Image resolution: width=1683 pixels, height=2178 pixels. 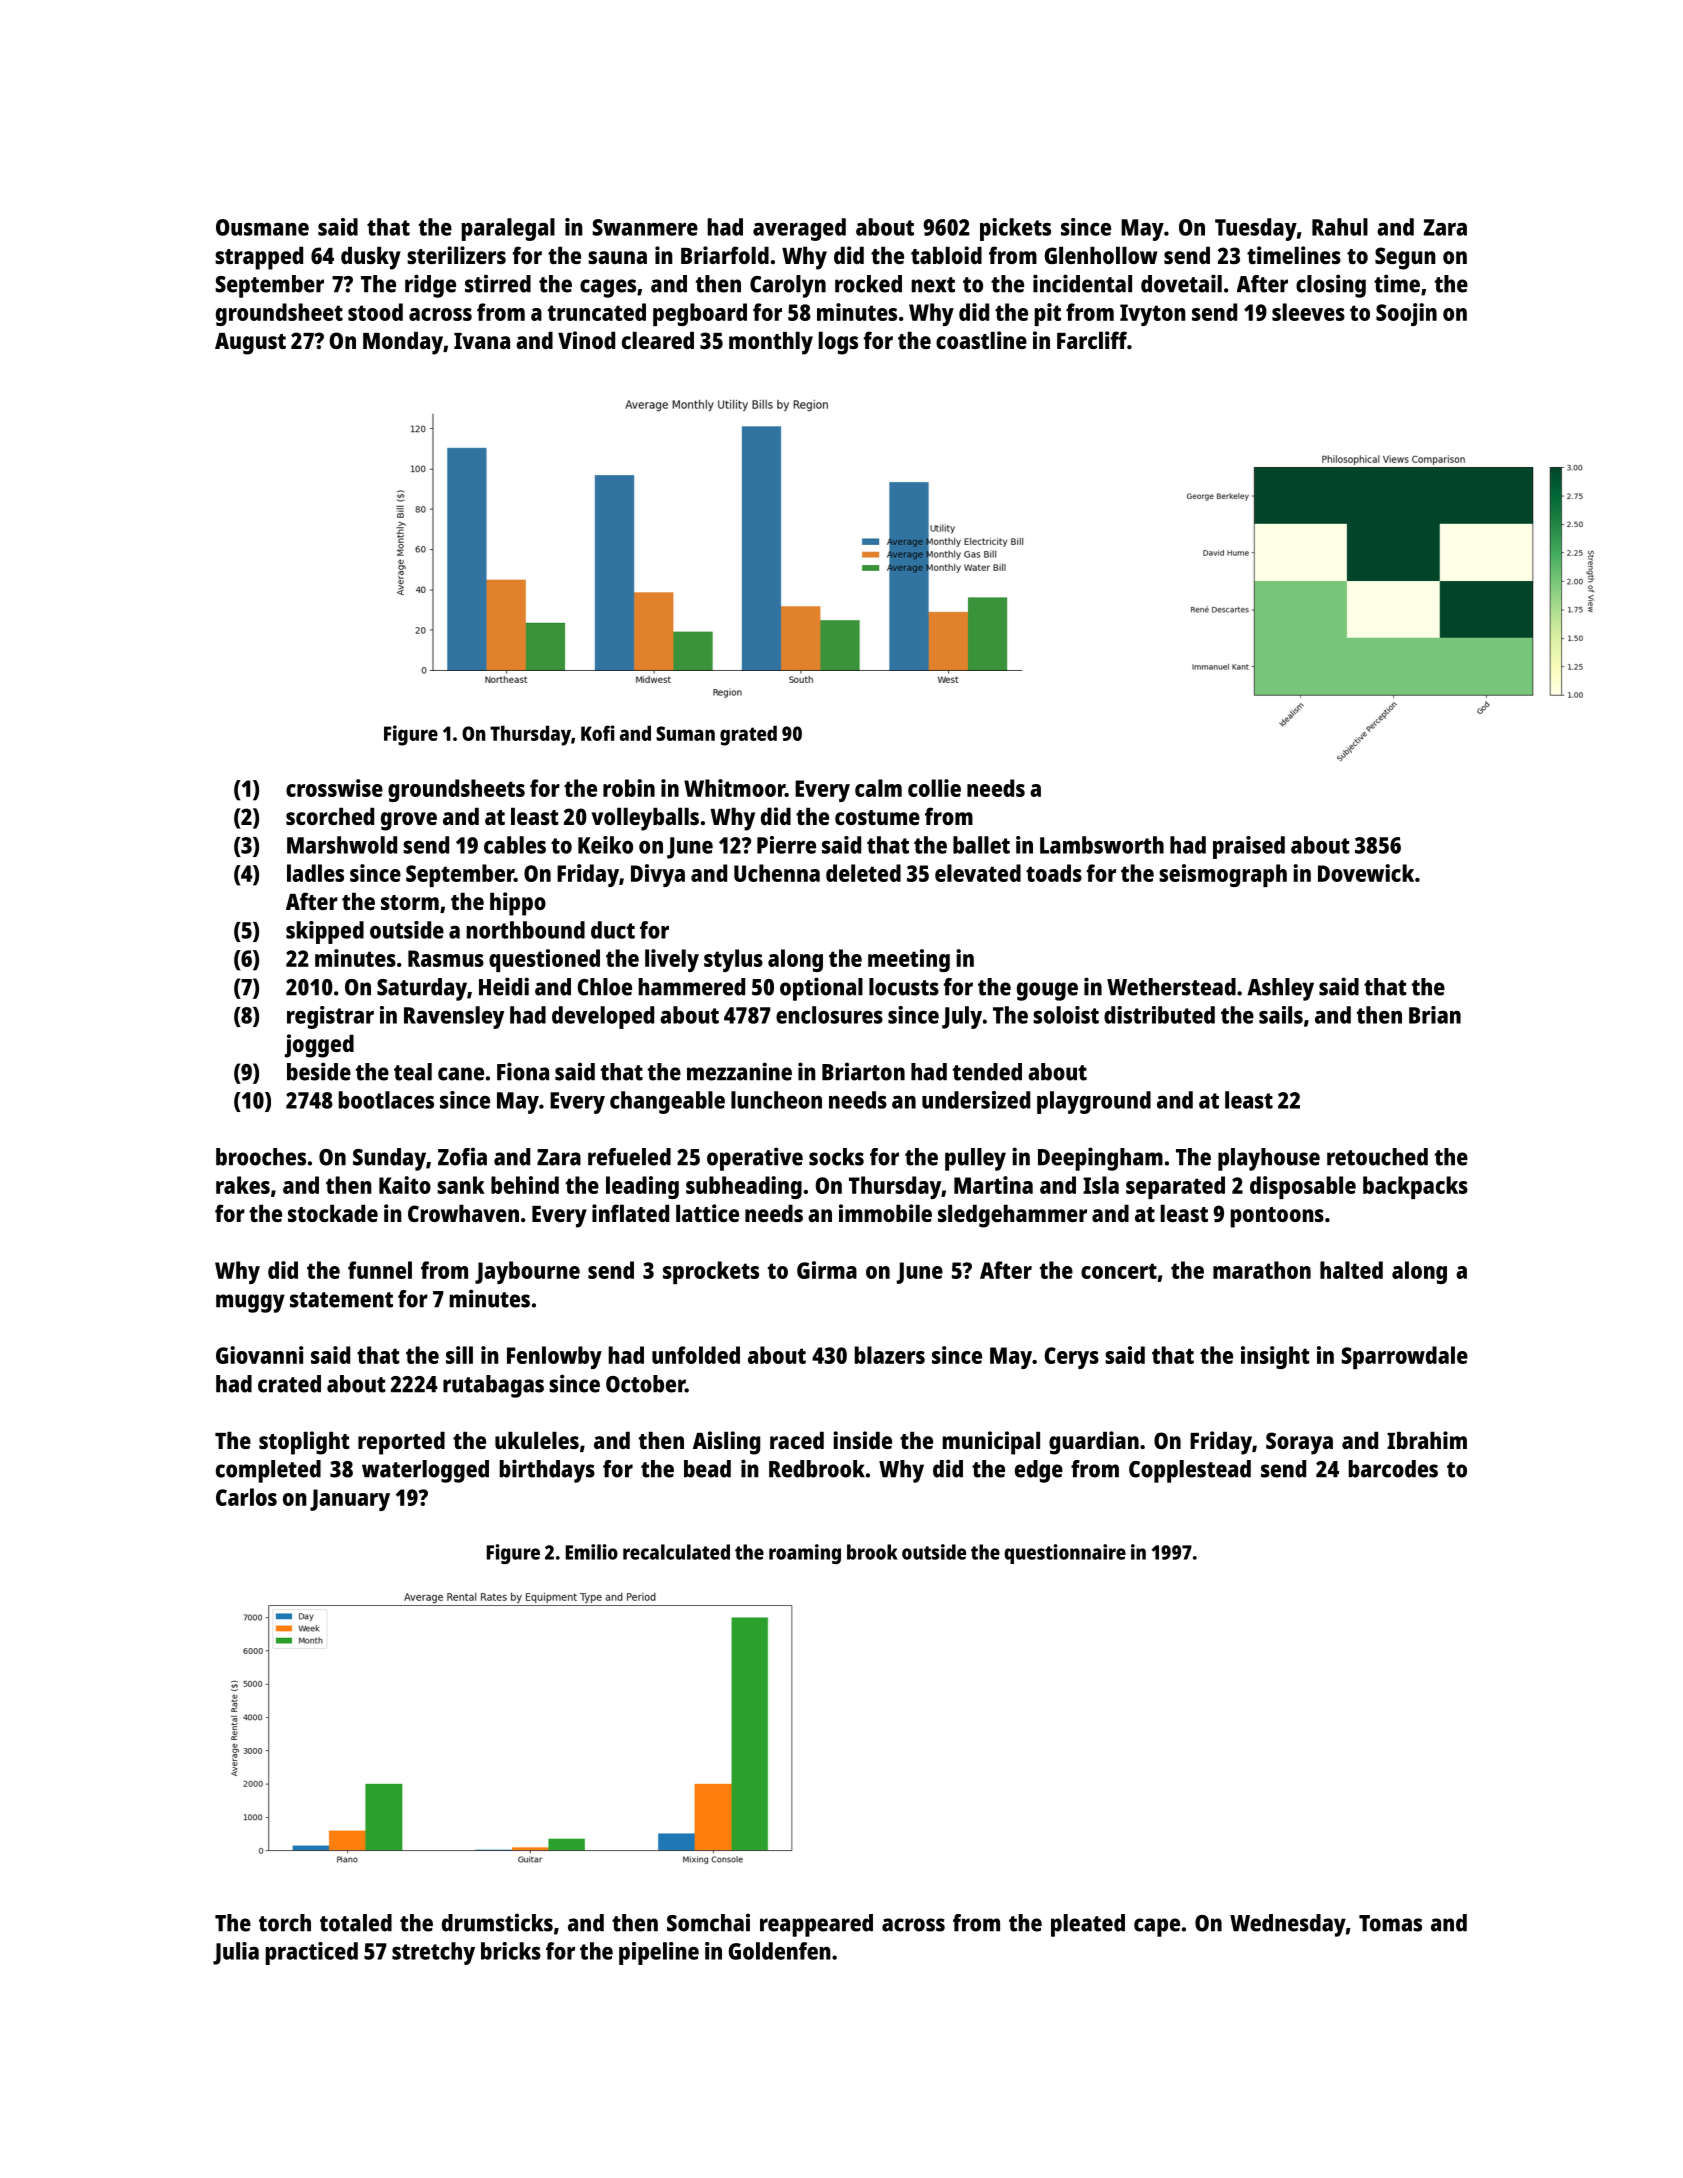 I want to click on Briarton, so click(x=863, y=1071).
